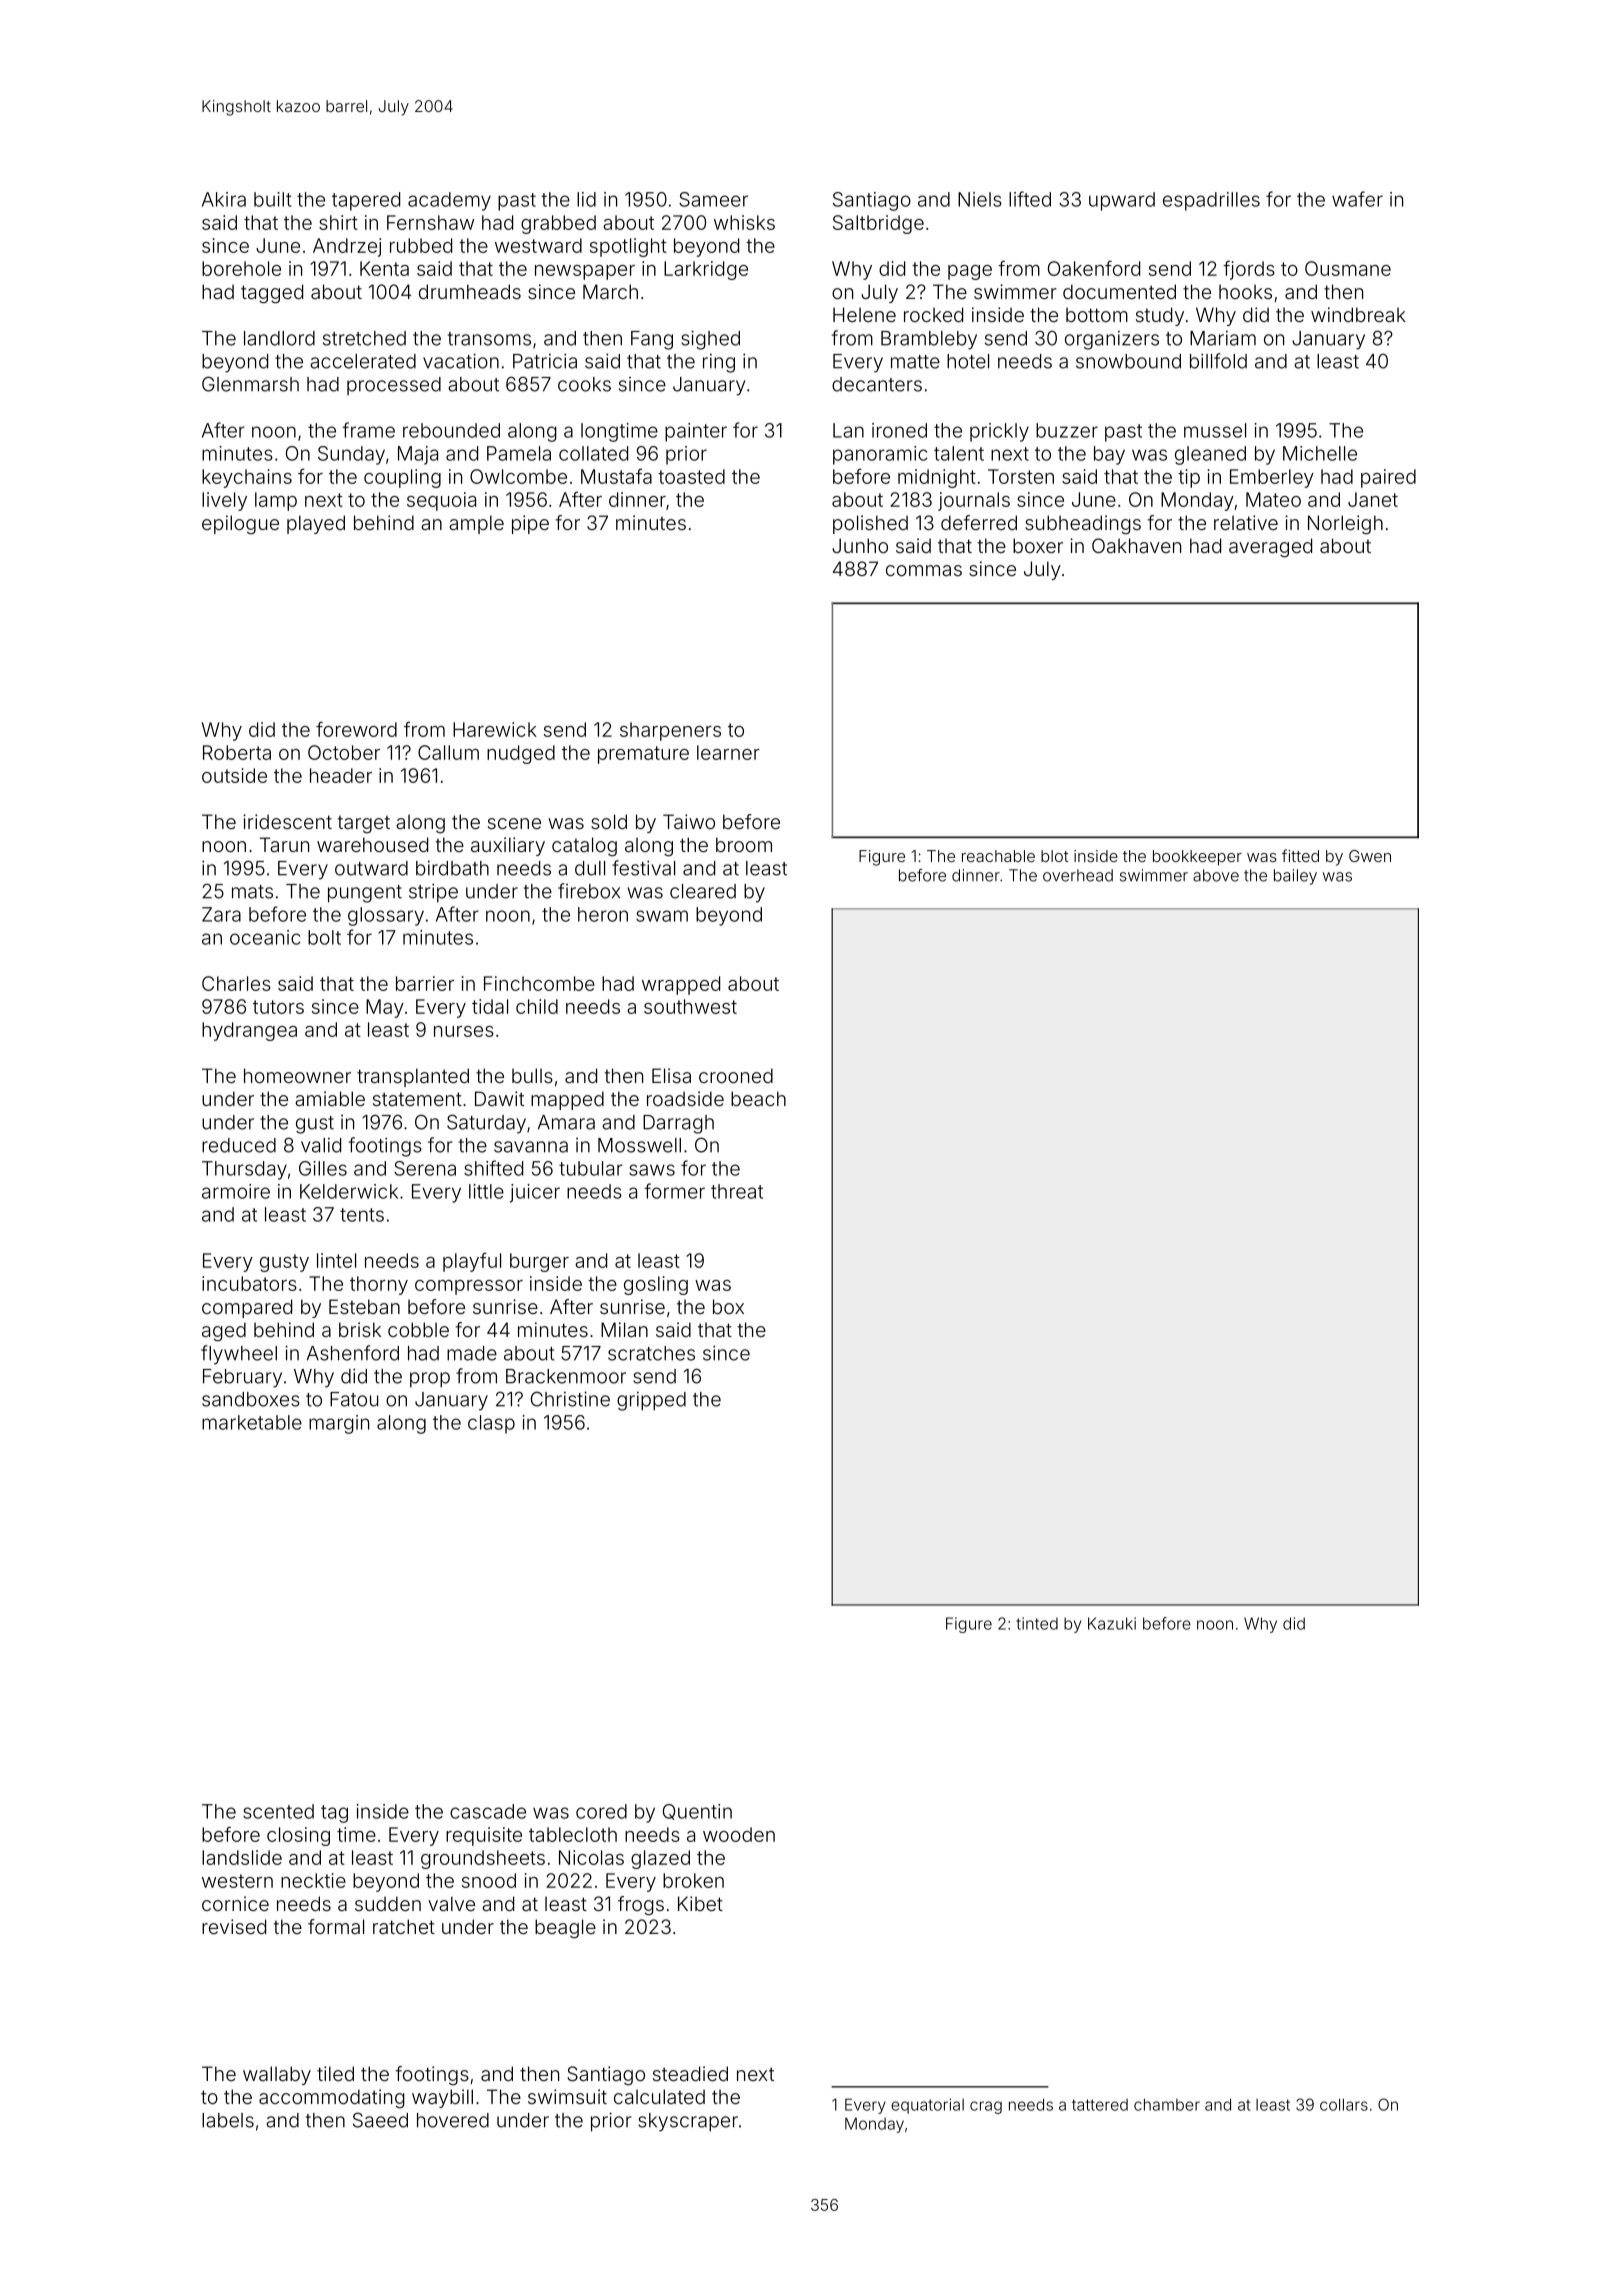 The image size is (1620, 2292). Describe the element at coordinates (1037, 1623) in the document. I see `tinted` at that location.
